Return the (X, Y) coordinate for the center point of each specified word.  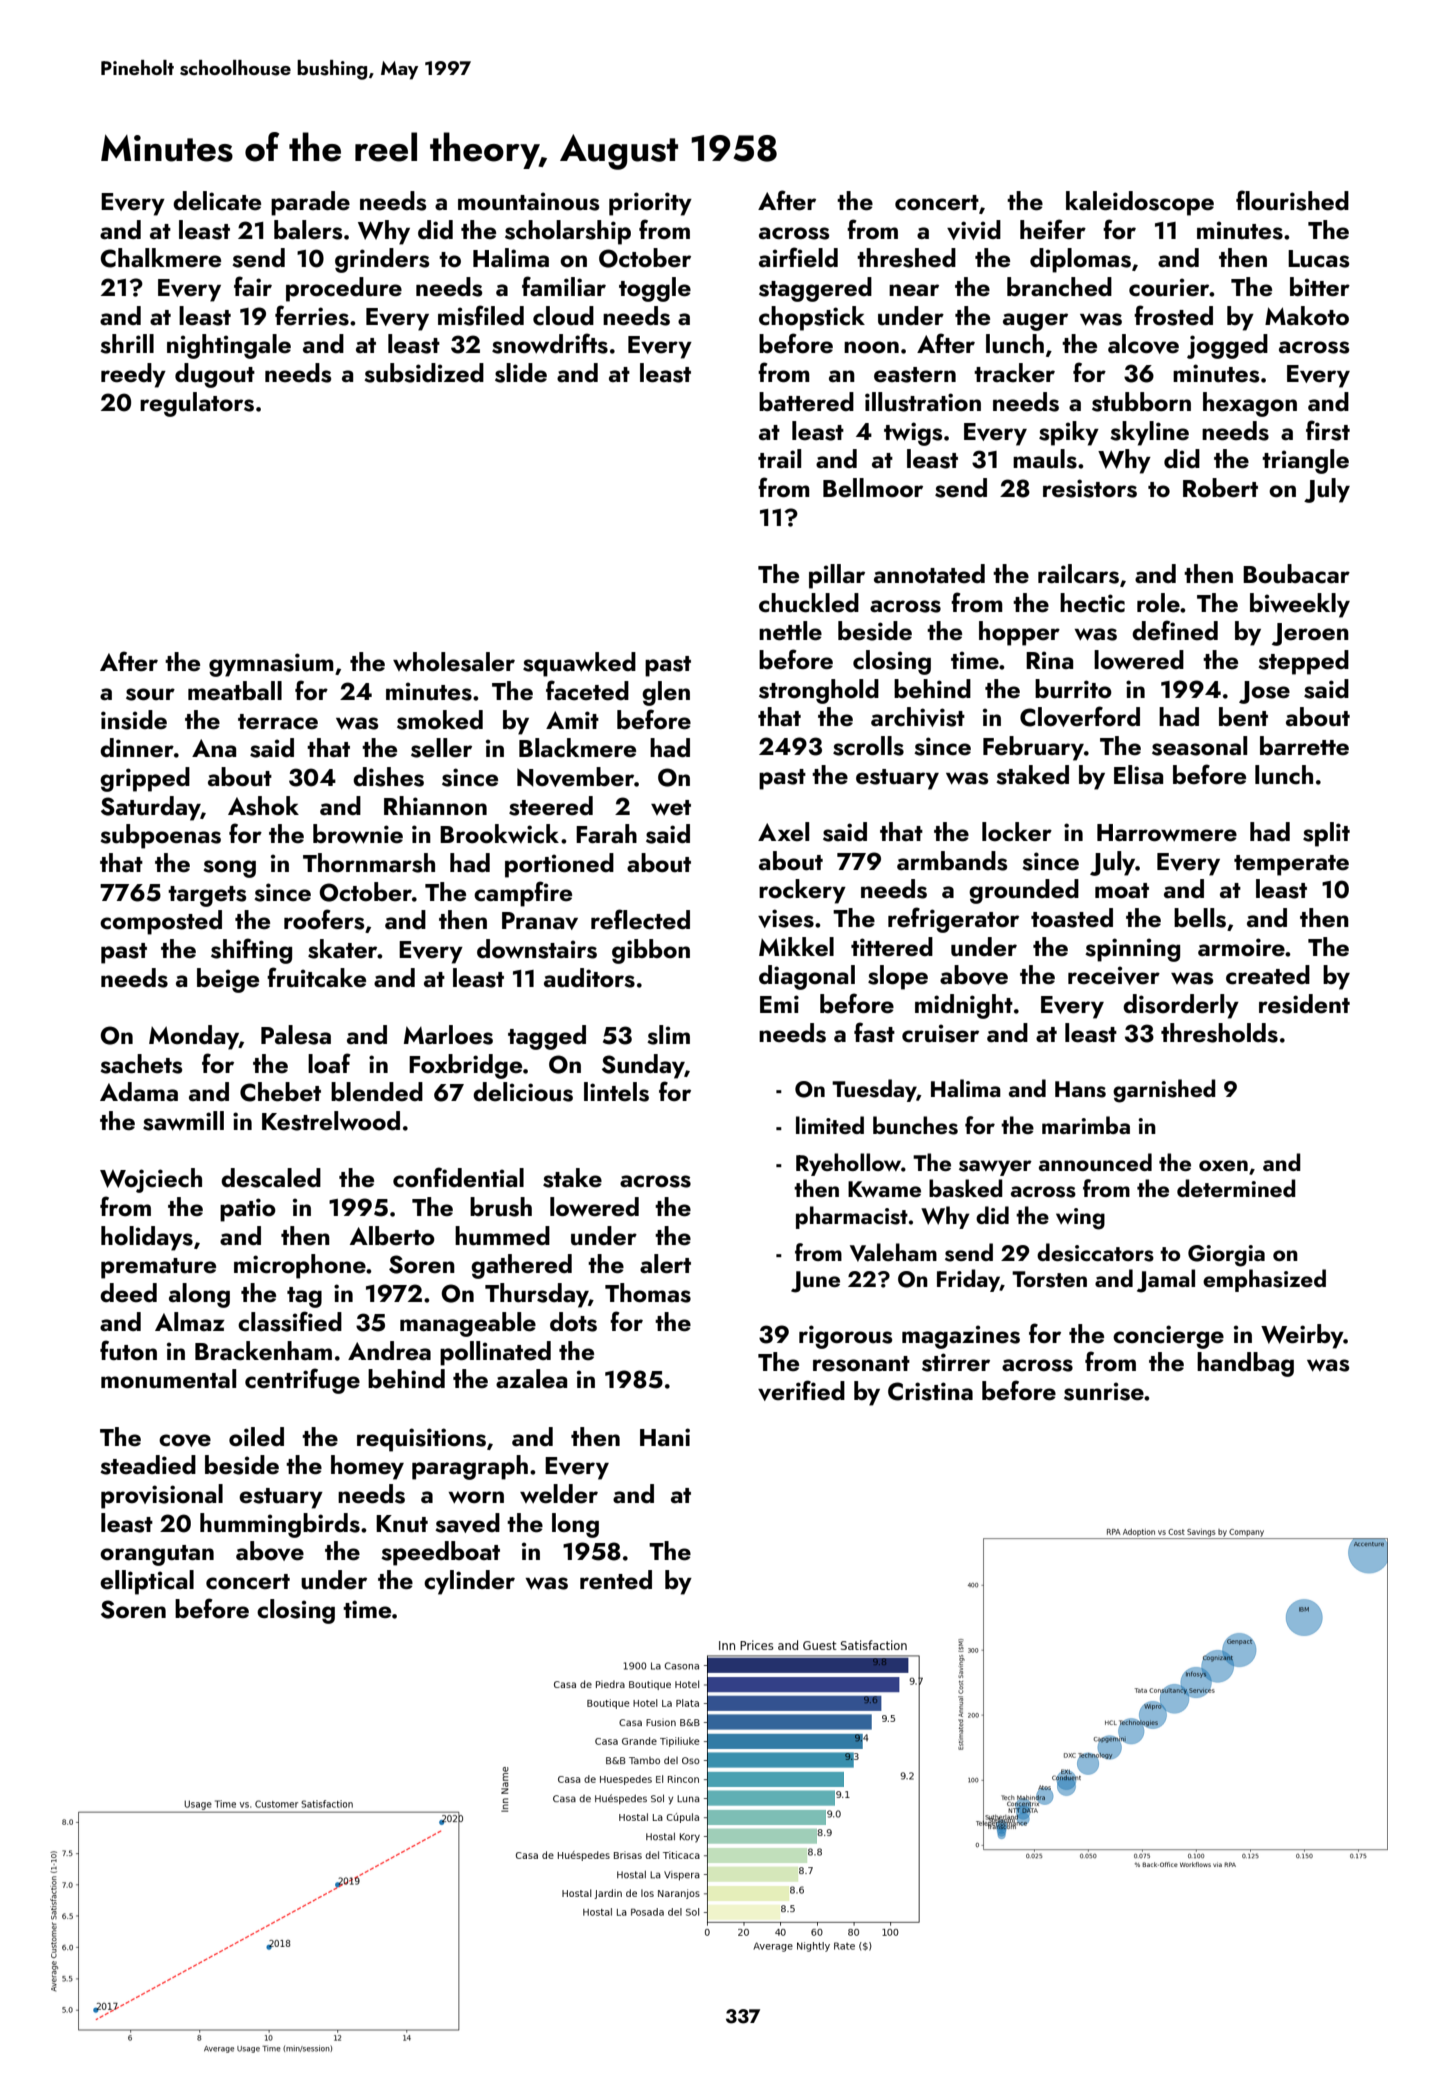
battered (806, 402)
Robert (1220, 488)
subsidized (424, 373)
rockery (802, 891)
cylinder (469, 1582)
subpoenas (160, 836)
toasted (1072, 918)
